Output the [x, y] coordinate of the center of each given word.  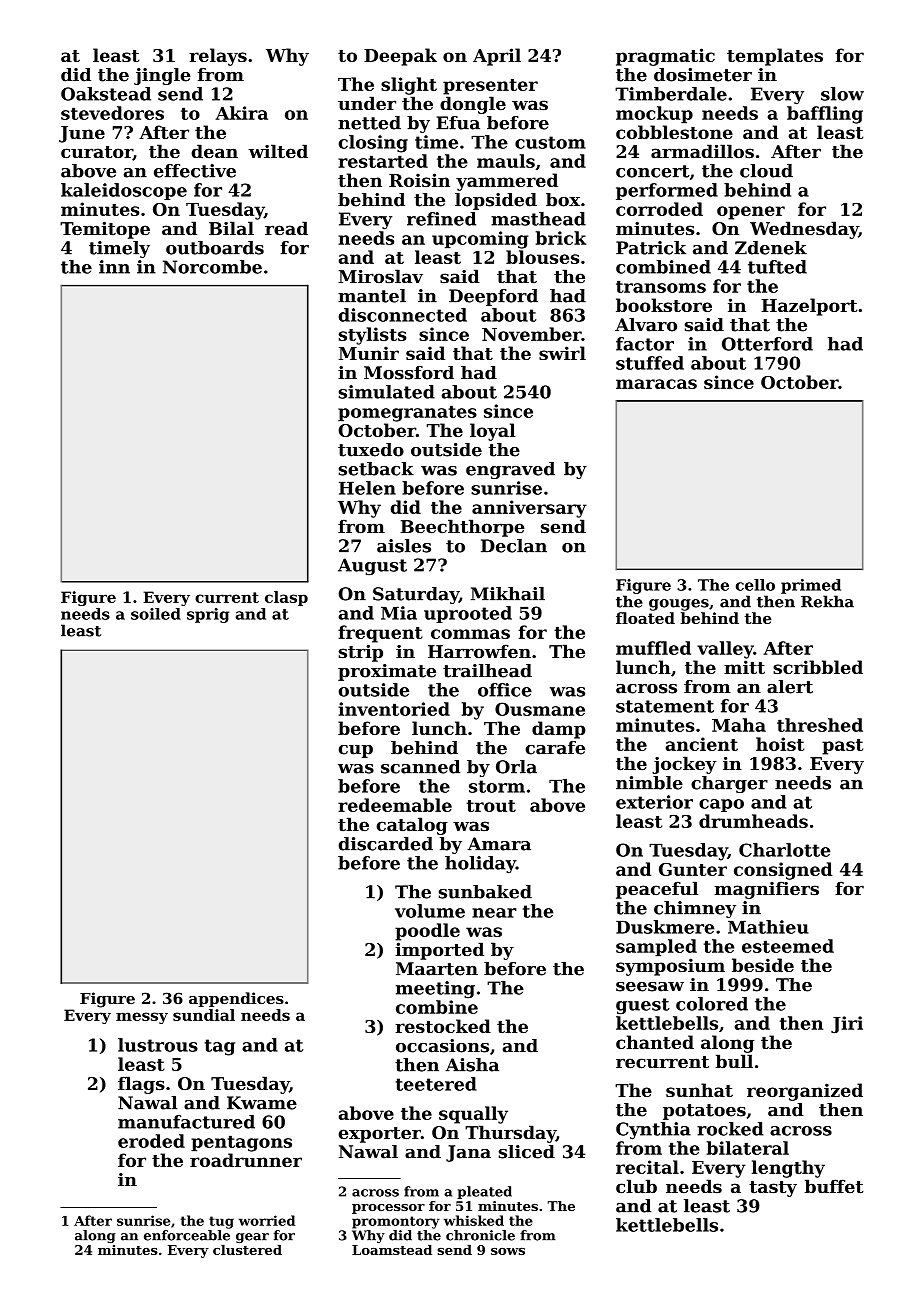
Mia [399, 613]
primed [811, 586]
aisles [404, 546]
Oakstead [106, 94]
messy [142, 1018]
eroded [151, 1141]
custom [550, 142]
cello [755, 585]
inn [114, 267]
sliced [527, 1152]
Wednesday [804, 230]
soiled [156, 614]
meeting [435, 989]
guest [643, 1006]
